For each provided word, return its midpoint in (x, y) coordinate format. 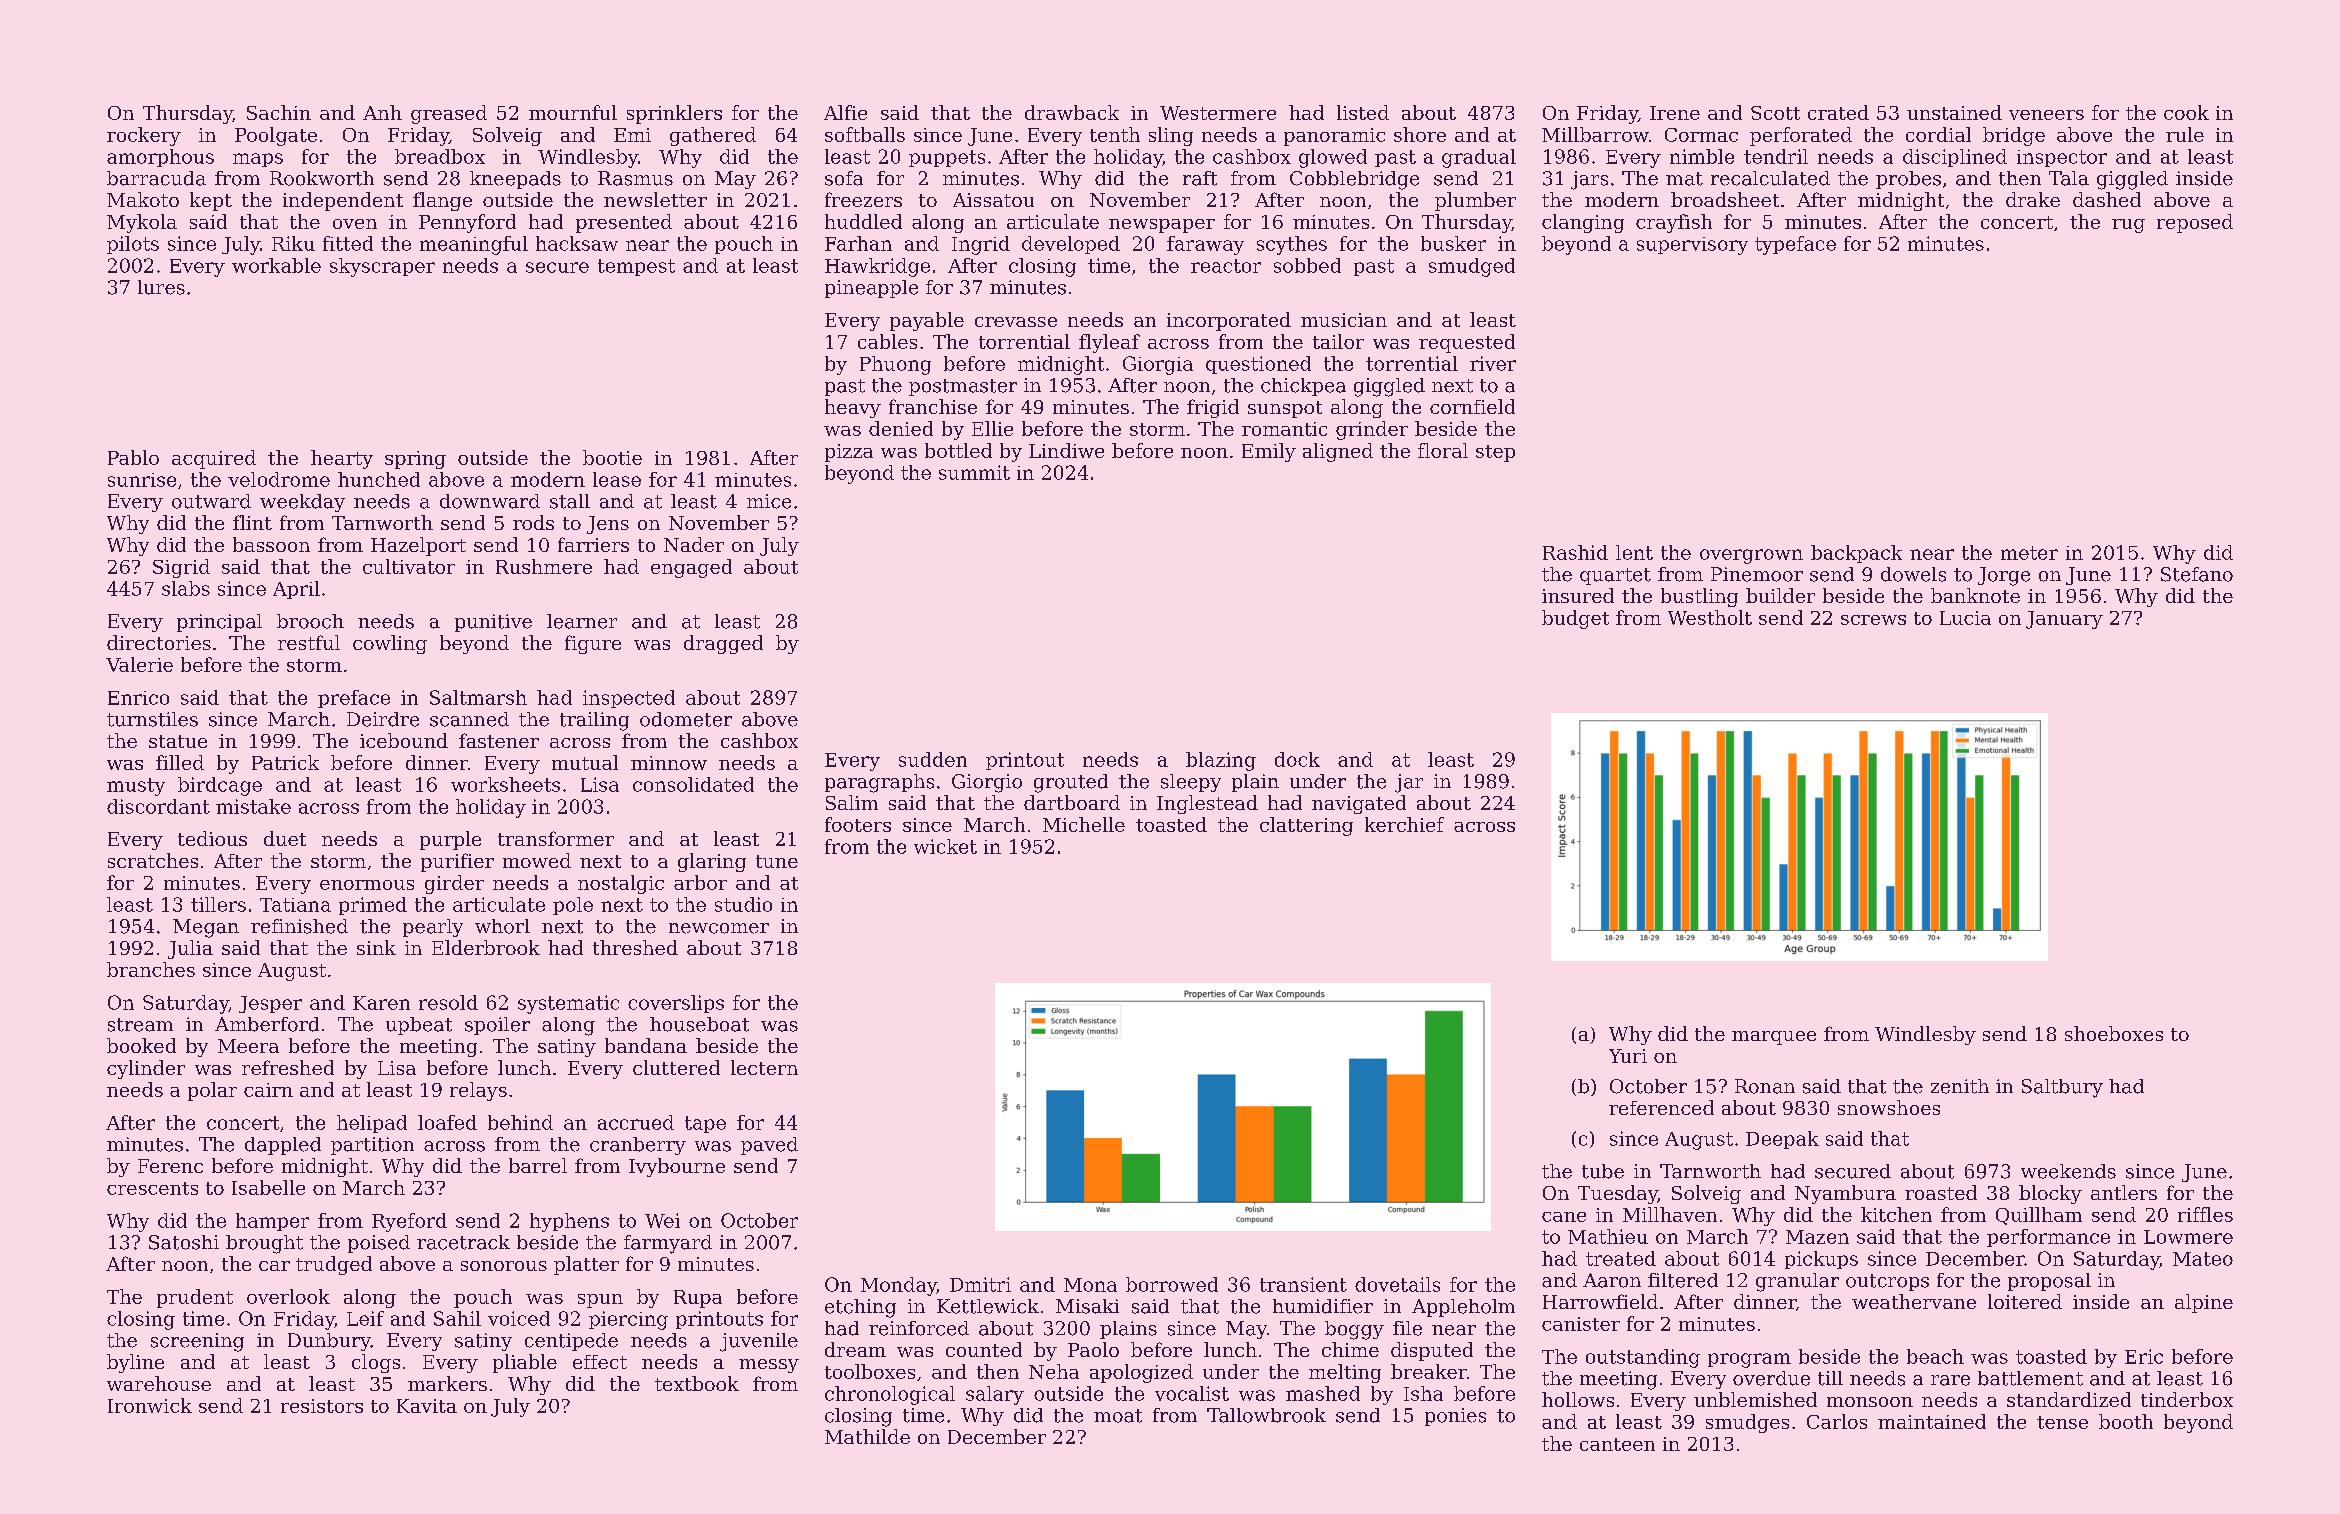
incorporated (1229, 321)
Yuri (1628, 1056)
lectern (764, 1067)
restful (309, 642)
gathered (713, 136)
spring (415, 460)
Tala (2069, 178)
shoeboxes (2114, 1033)
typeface (1795, 245)
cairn (268, 1090)
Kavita (427, 1406)
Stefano (2197, 574)
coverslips (676, 1004)
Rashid (1575, 552)
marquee (1774, 1038)
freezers (863, 199)
